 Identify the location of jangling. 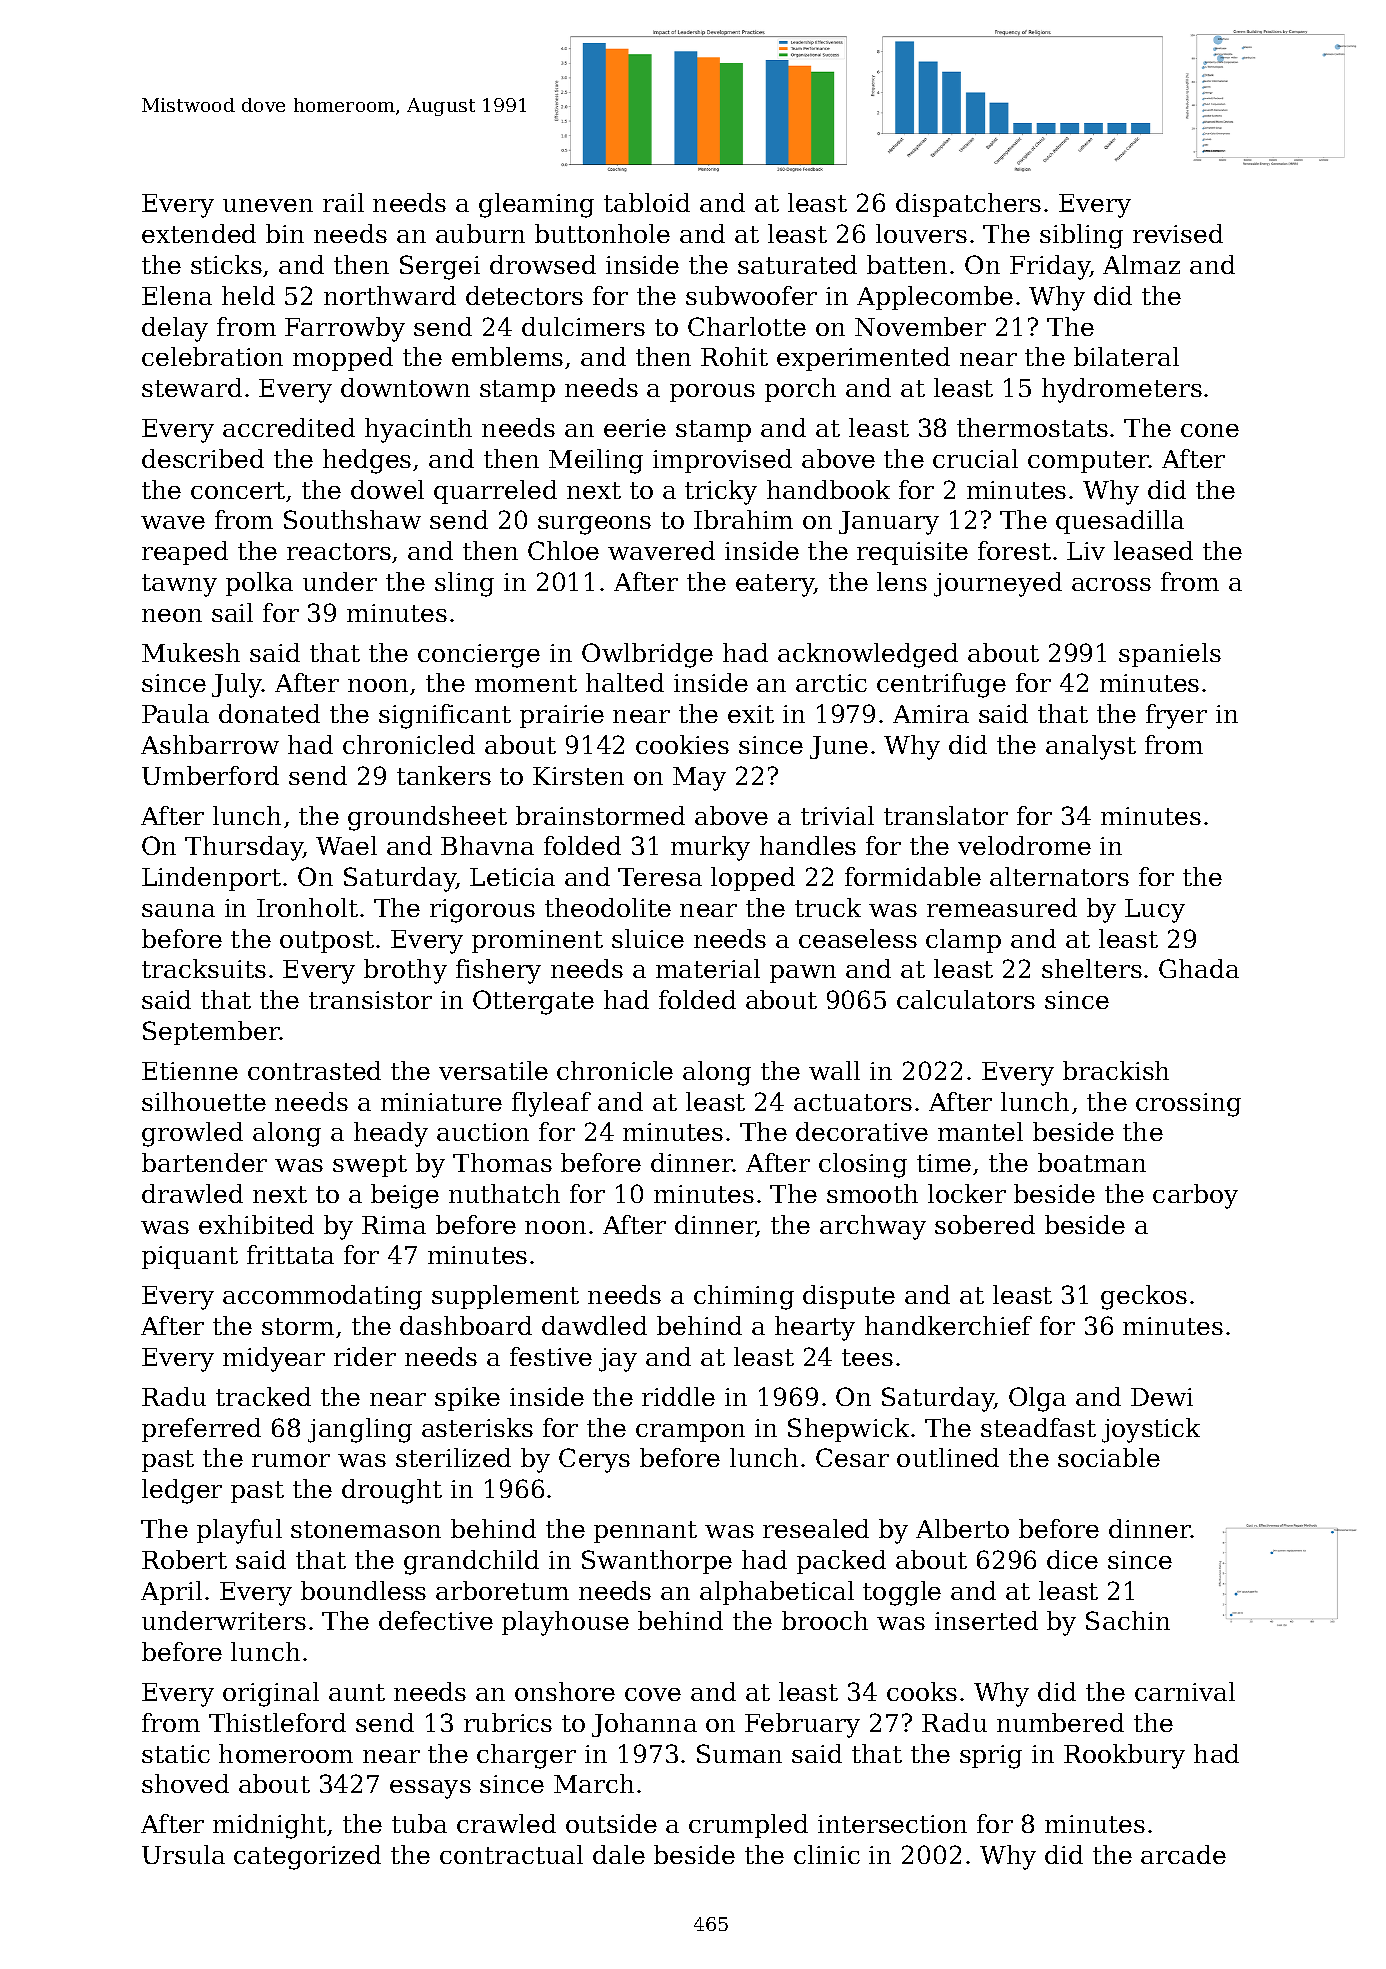
(360, 1430).
